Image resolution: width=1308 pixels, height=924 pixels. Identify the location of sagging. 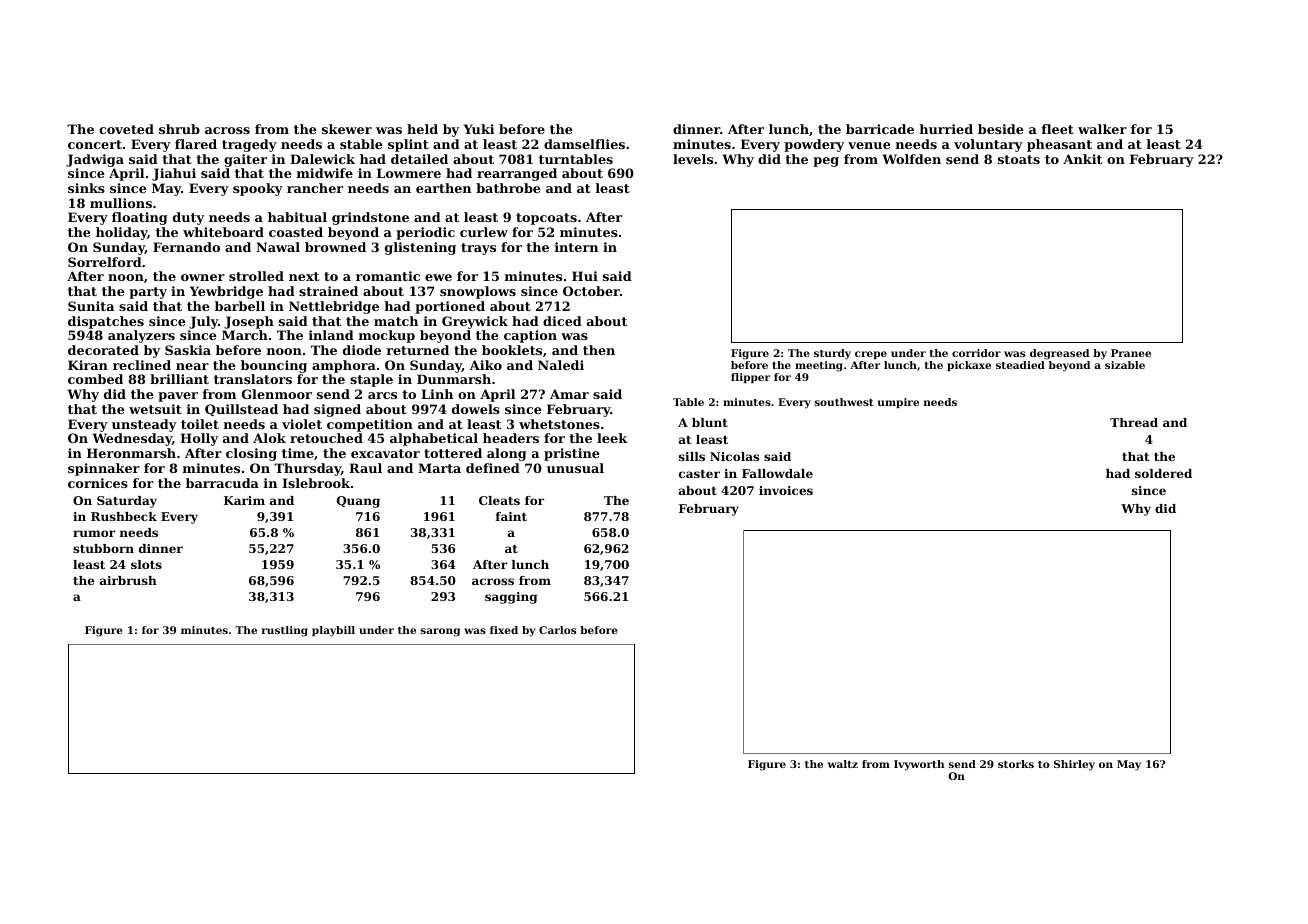
(511, 598).
